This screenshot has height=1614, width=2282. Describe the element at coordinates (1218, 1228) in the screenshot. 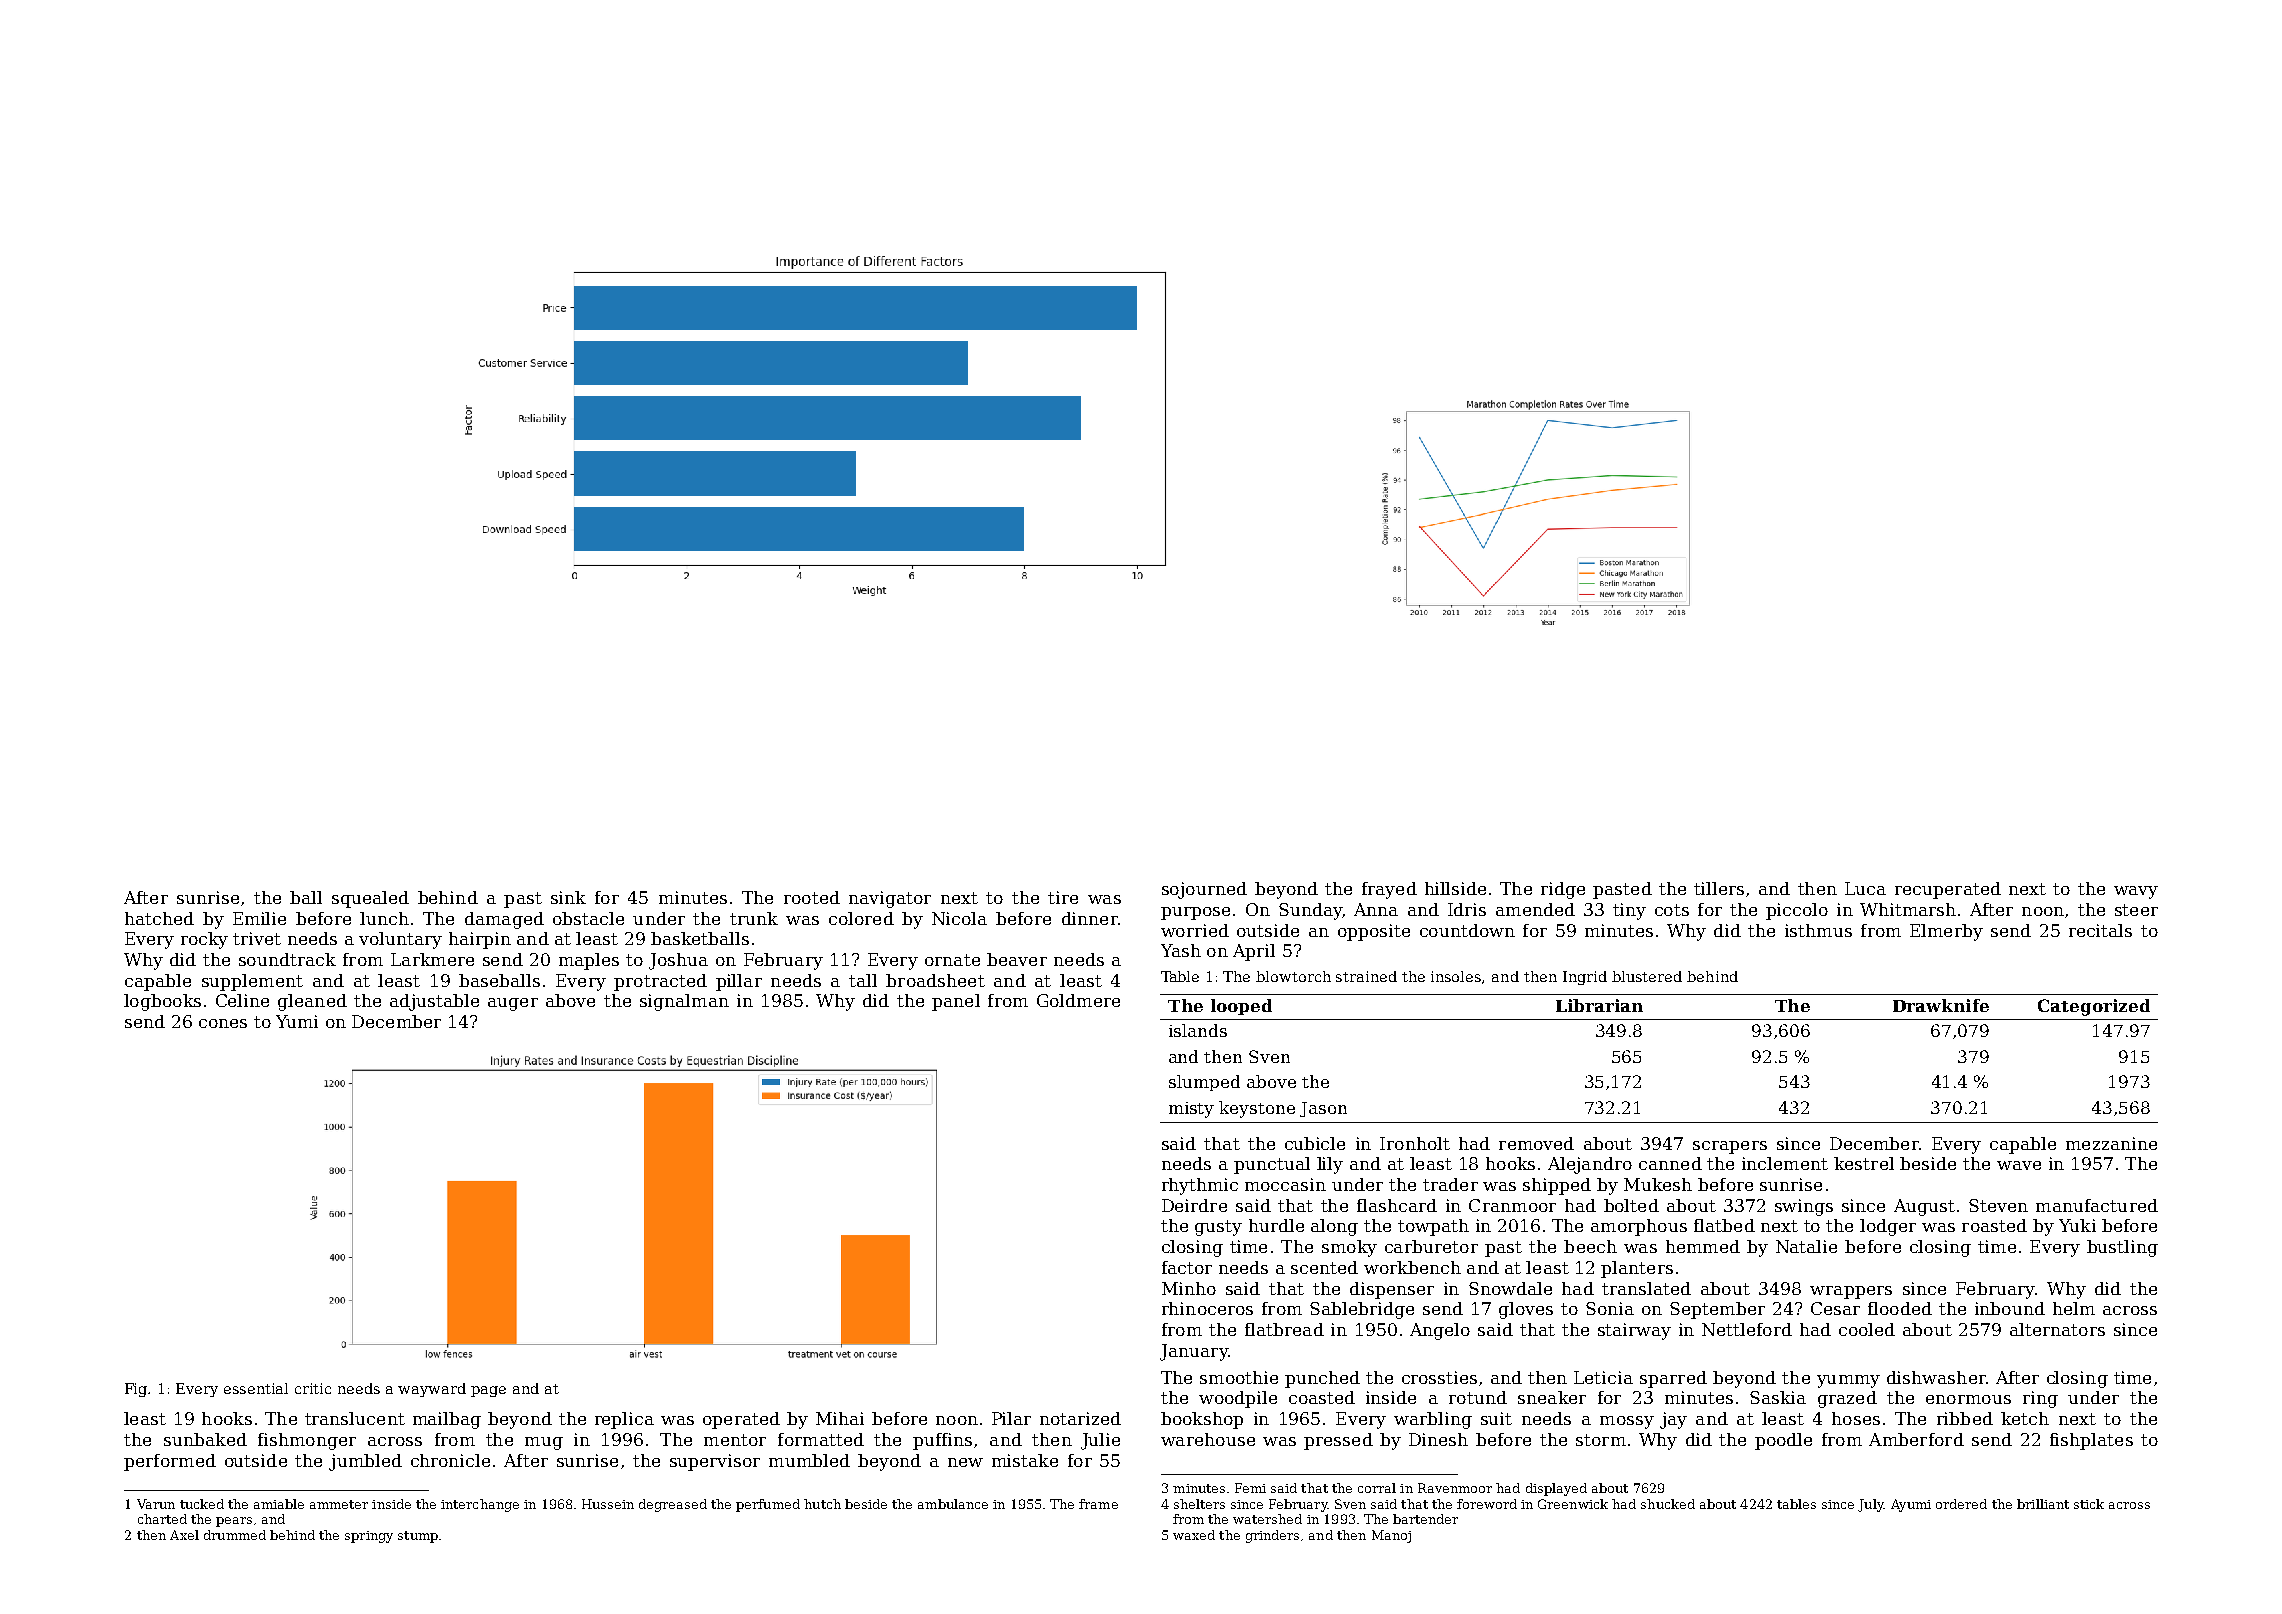

I see `gusty` at that location.
